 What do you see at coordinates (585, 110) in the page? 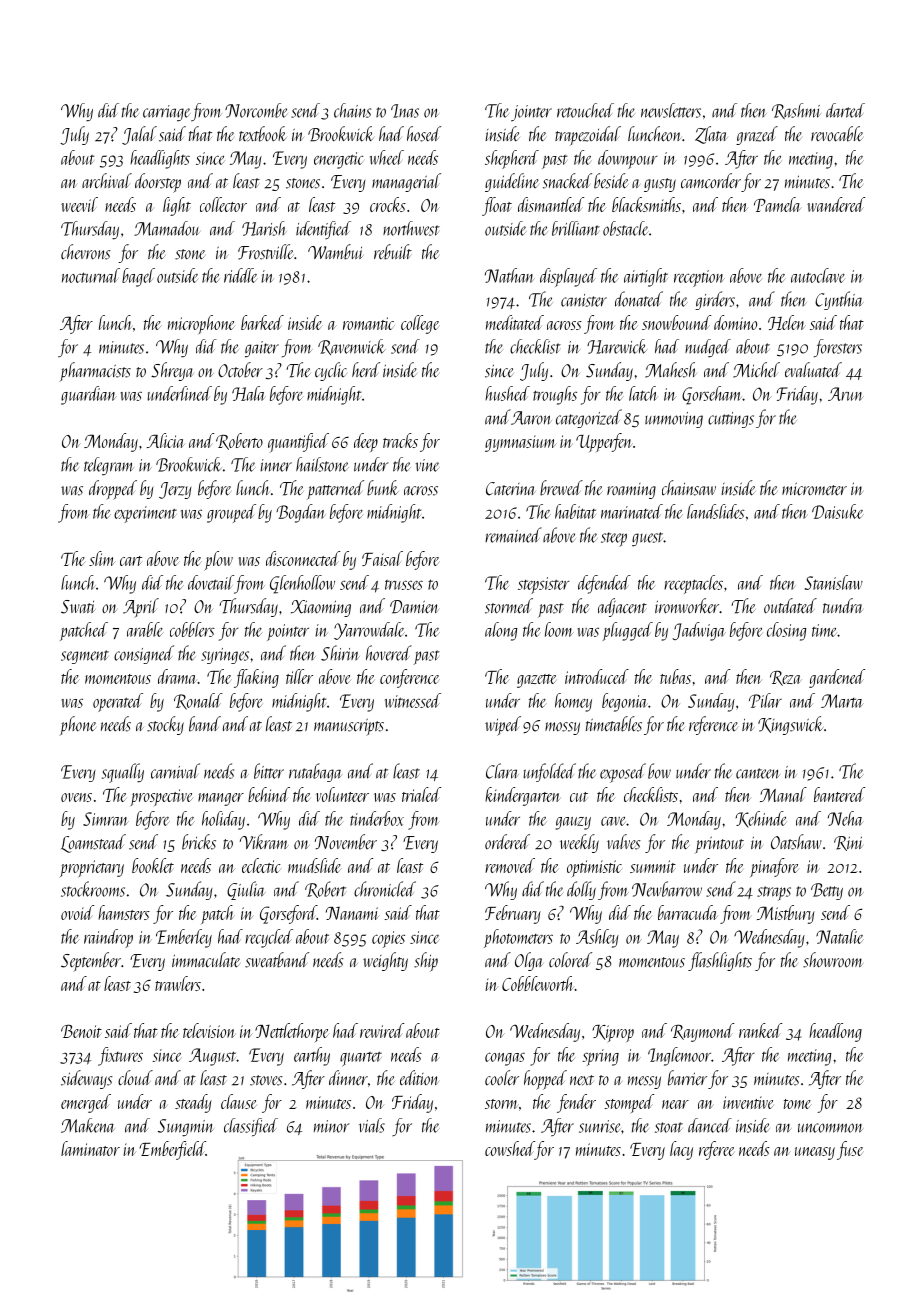
I see `retouched` at bounding box center [585, 110].
